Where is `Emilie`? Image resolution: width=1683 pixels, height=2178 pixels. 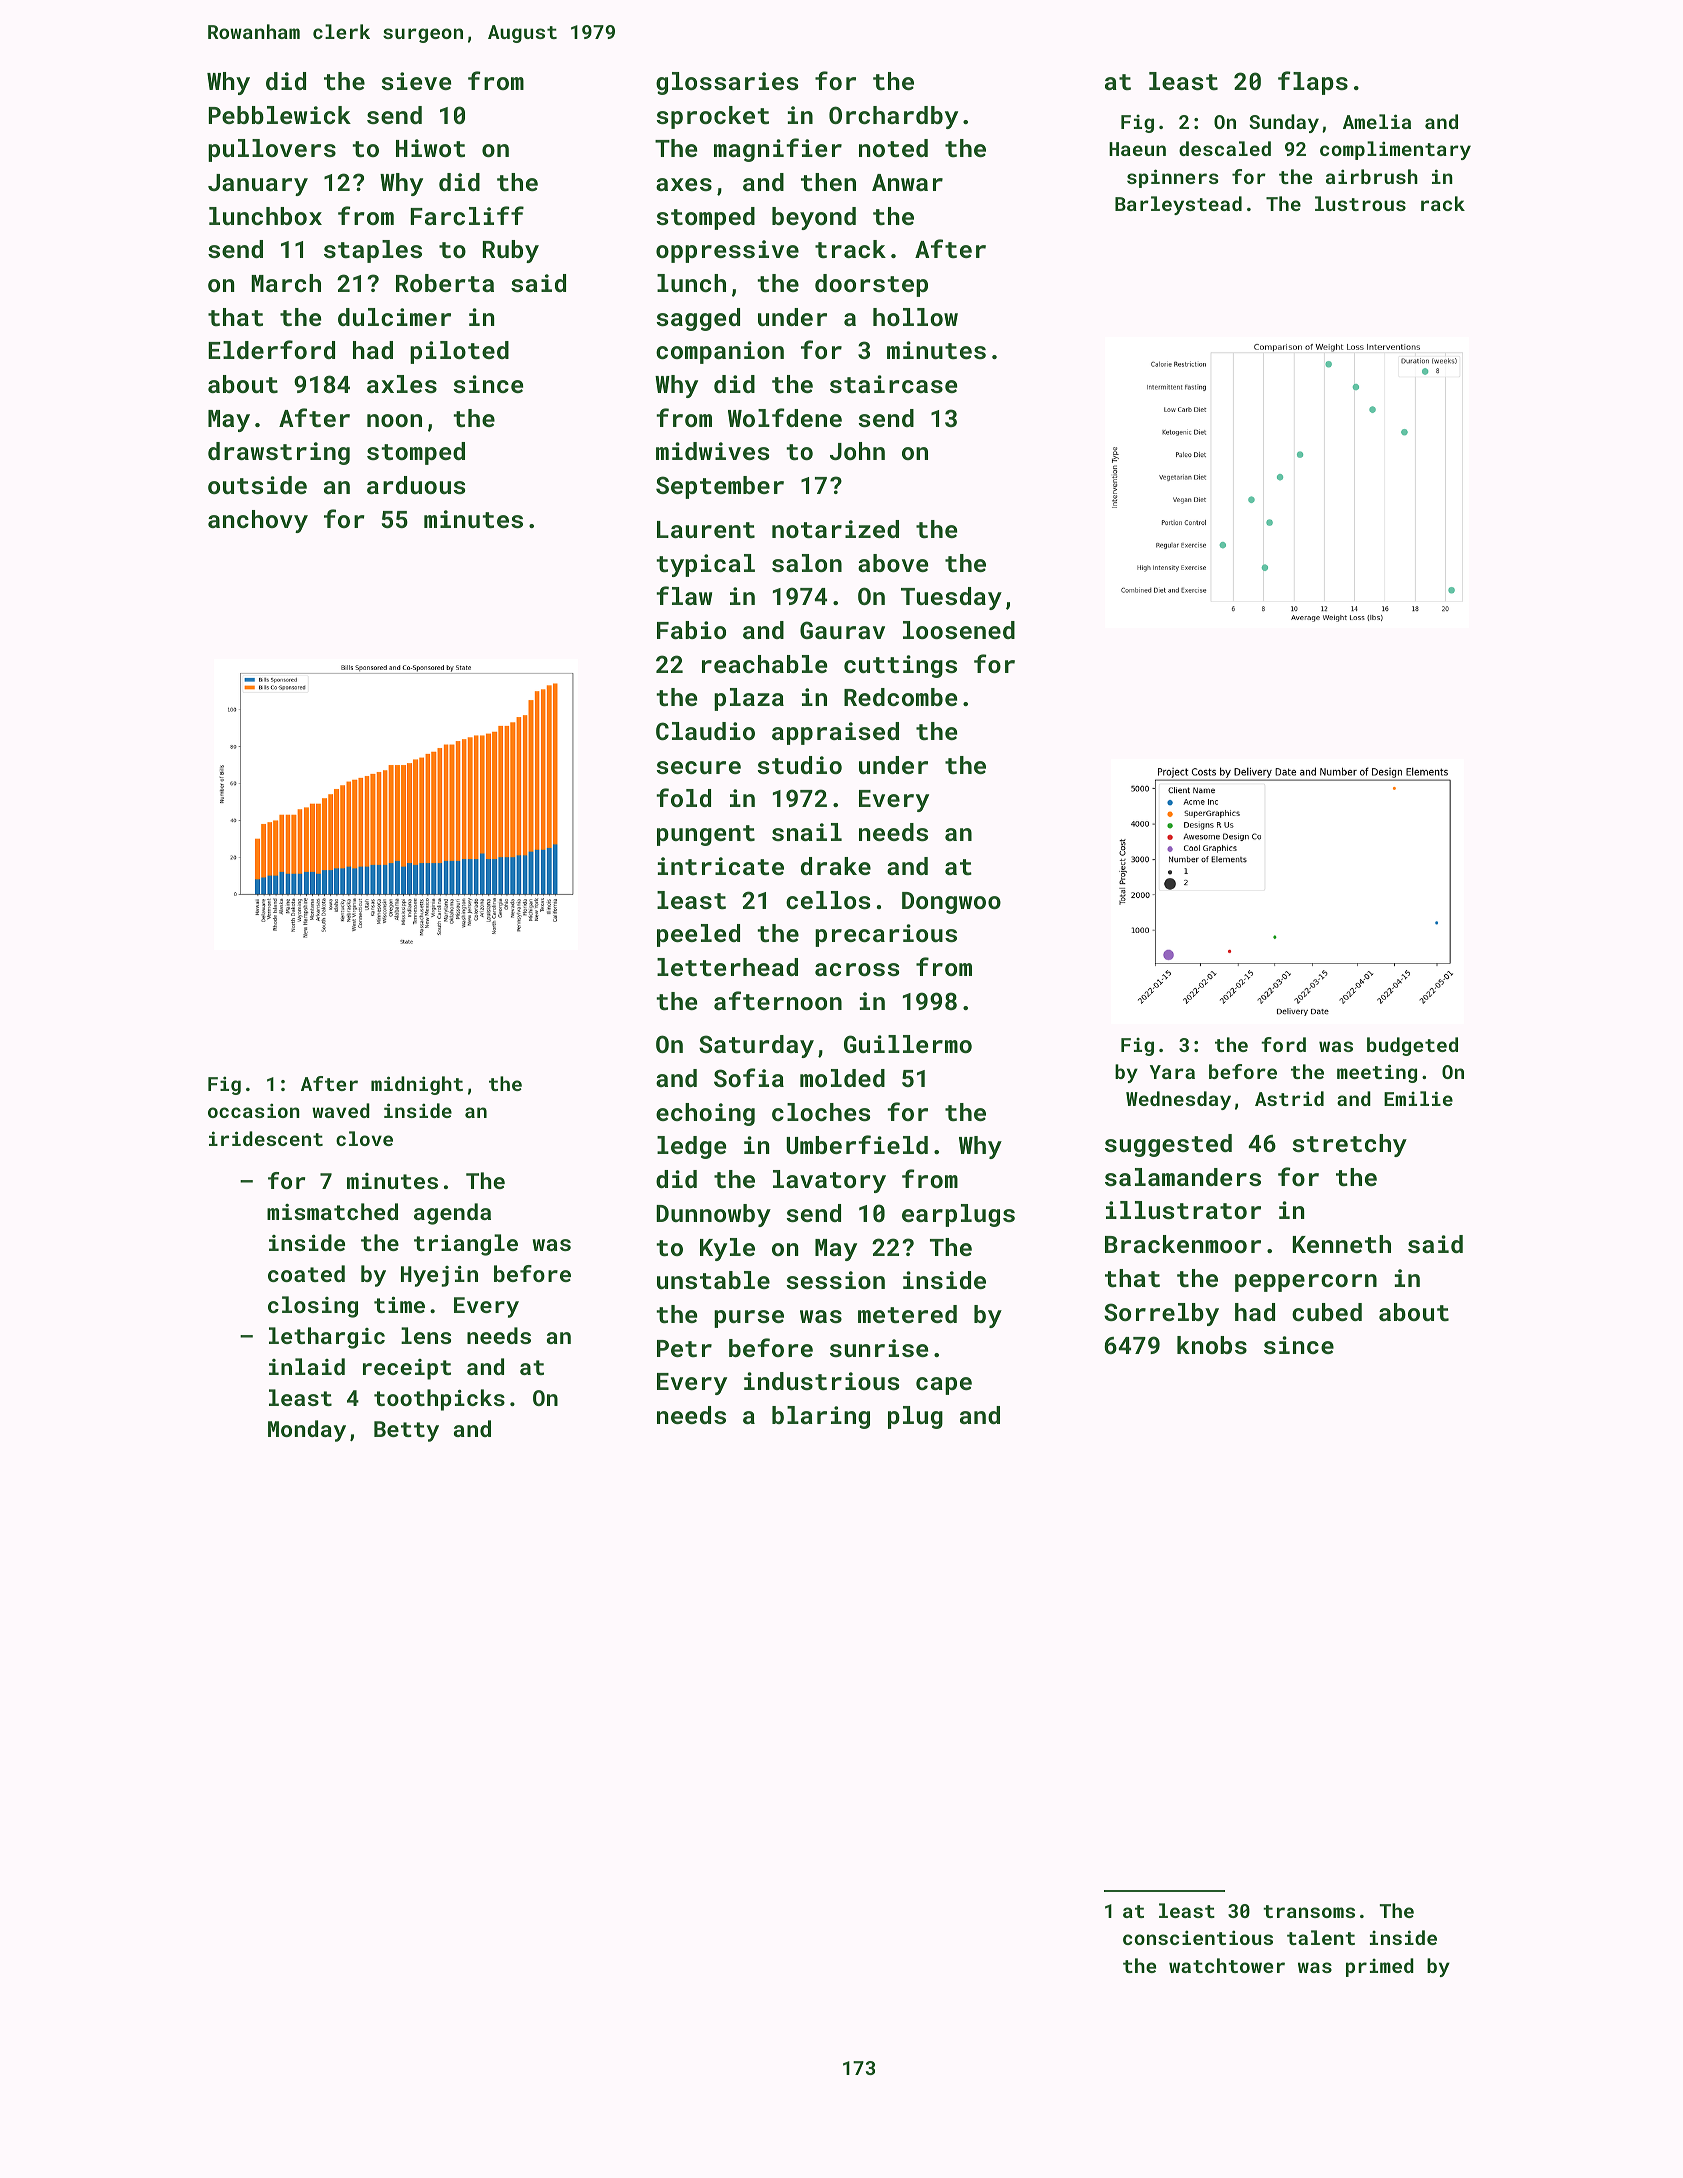 Emilie is located at coordinates (1418, 1098).
